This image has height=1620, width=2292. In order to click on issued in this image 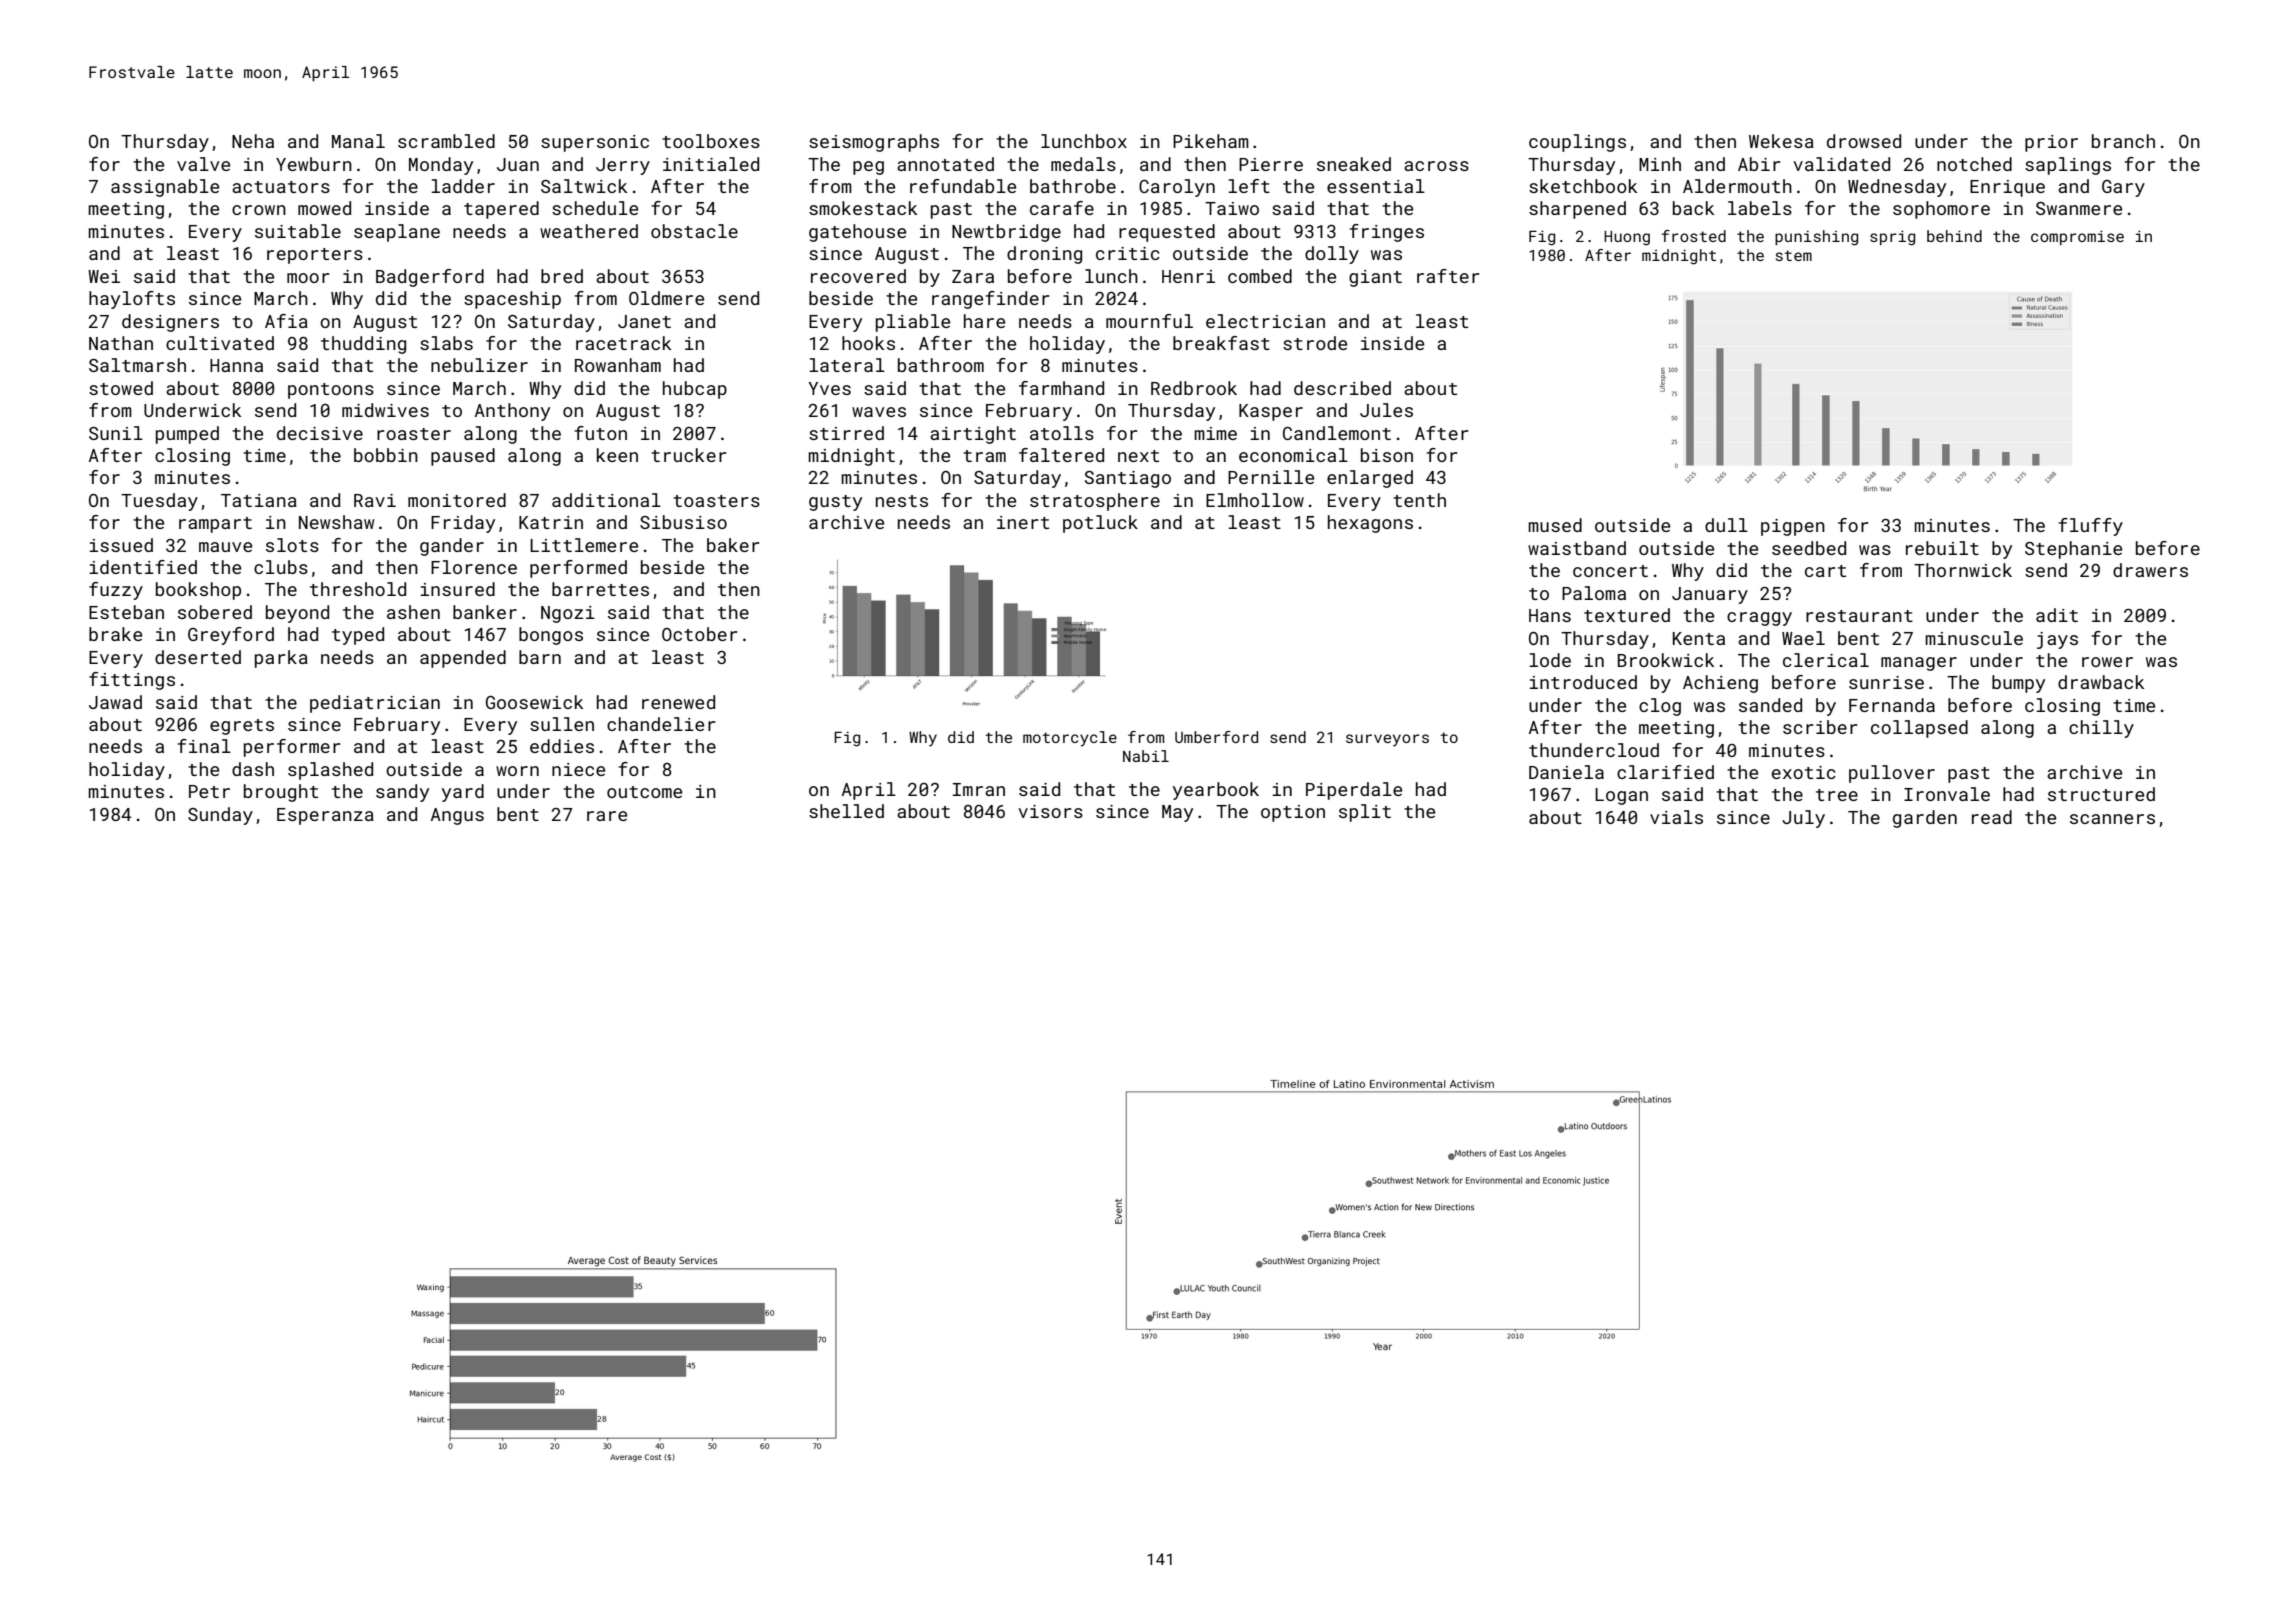, I will do `click(121, 545)`.
